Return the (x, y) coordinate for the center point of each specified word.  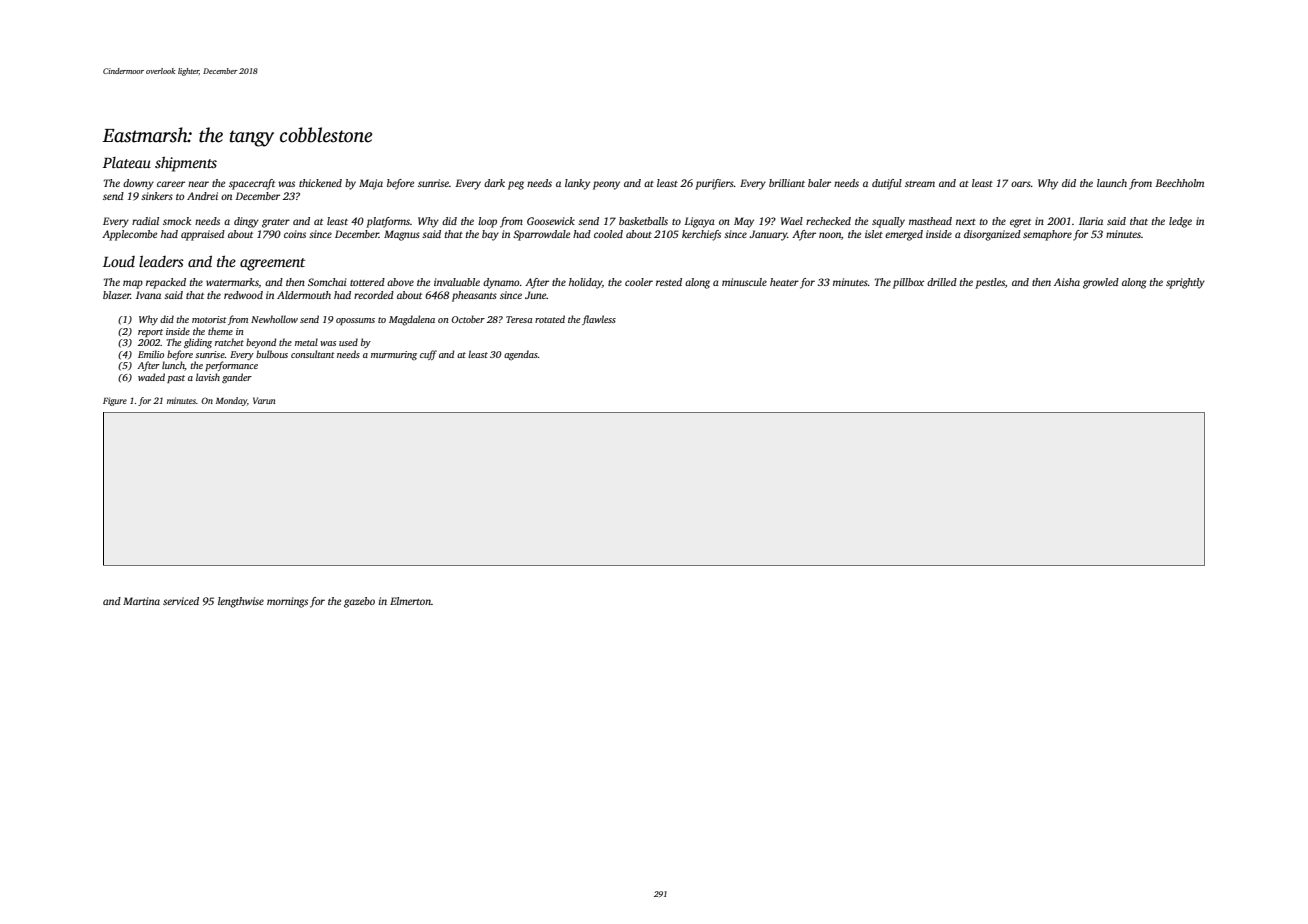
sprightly (1185, 283)
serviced (181, 601)
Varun (264, 400)
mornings (287, 602)
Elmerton (410, 601)
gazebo (359, 602)
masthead (930, 221)
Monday (231, 401)
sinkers (157, 196)
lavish (208, 377)
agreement (272, 264)
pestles (990, 283)
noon (830, 235)
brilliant (787, 183)
